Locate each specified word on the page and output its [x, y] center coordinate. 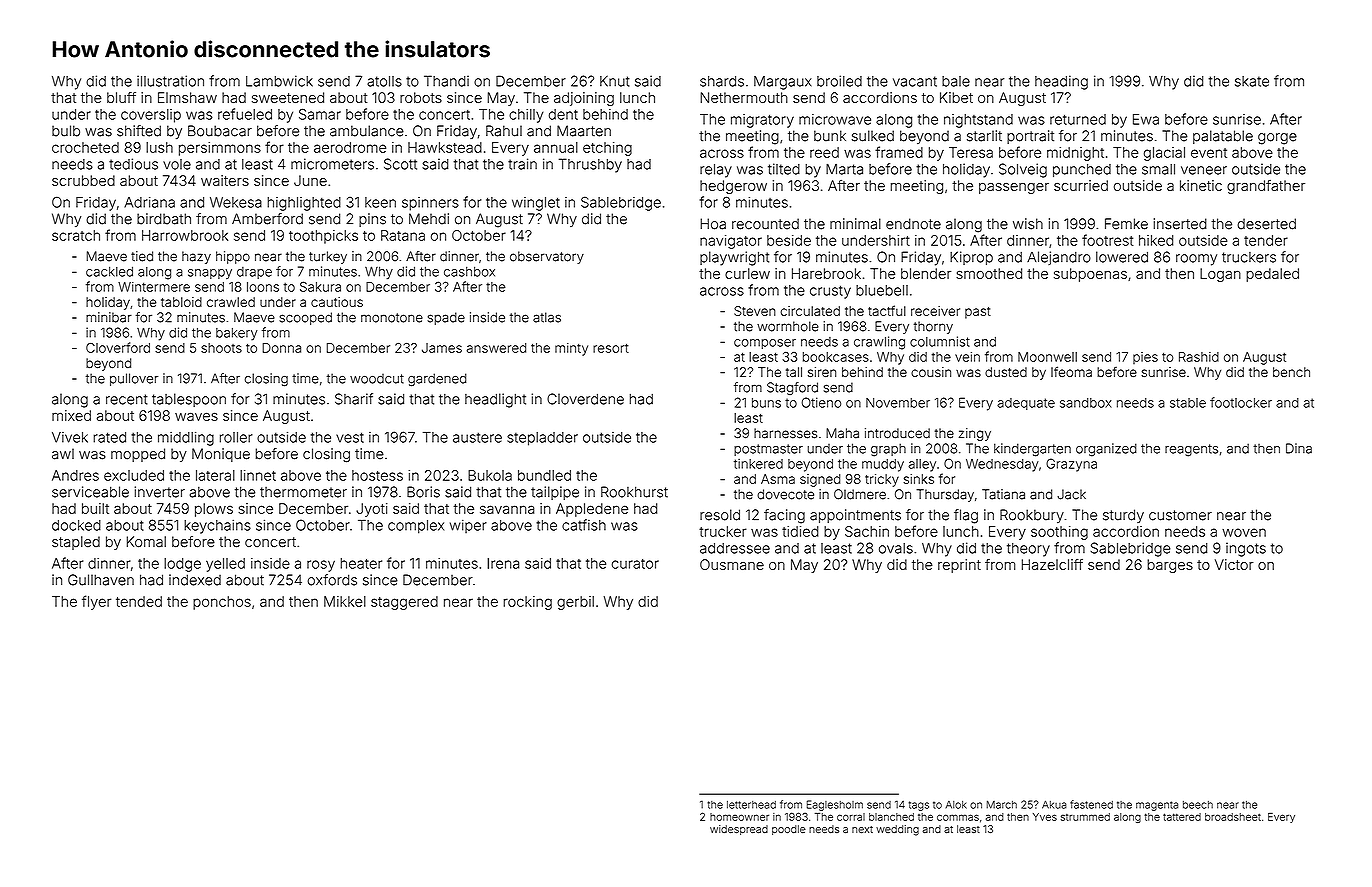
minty [571, 349]
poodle [789, 830]
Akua [1054, 804]
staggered [404, 603]
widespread [739, 830]
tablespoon [189, 400]
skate [1252, 81]
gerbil [575, 603]
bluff [121, 97]
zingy [975, 434]
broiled [839, 81]
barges [1170, 566]
